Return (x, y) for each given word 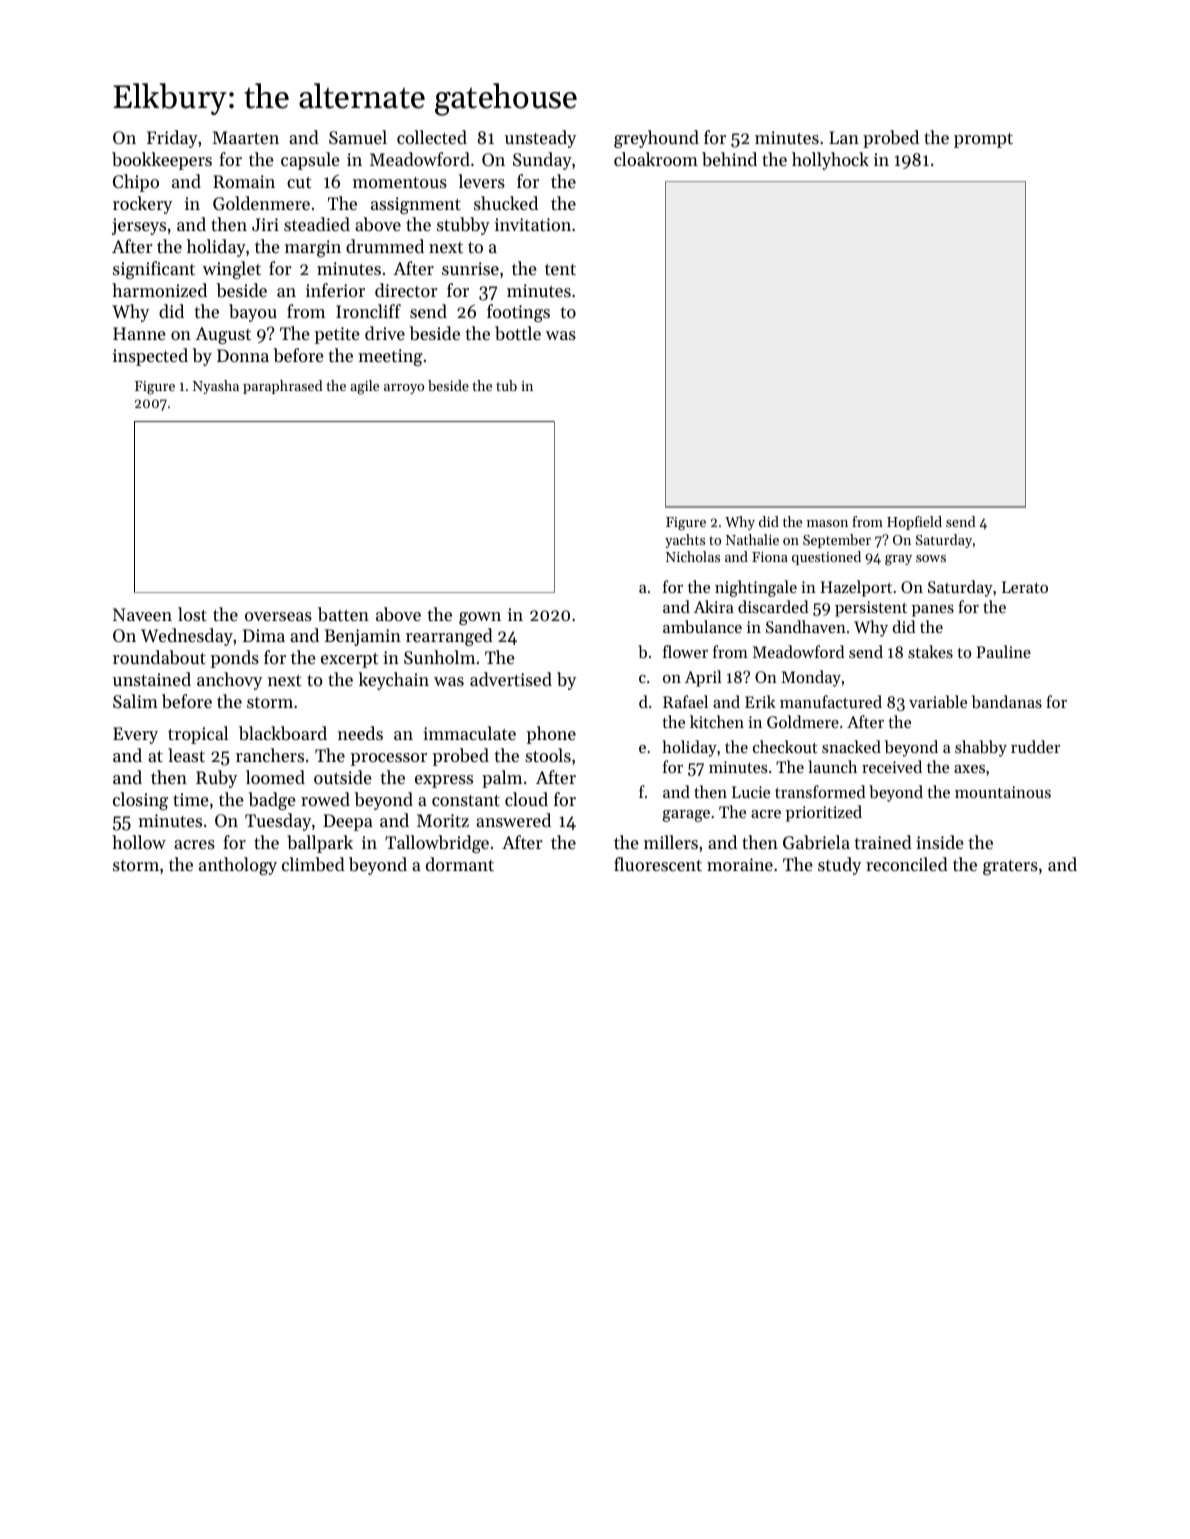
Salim (135, 701)
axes (969, 769)
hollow (139, 842)
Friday (172, 139)
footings (518, 313)
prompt (983, 140)
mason (827, 523)
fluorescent (658, 864)
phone (551, 735)
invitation (533, 224)
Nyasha (216, 387)
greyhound (656, 139)
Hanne (139, 333)
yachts (685, 541)
